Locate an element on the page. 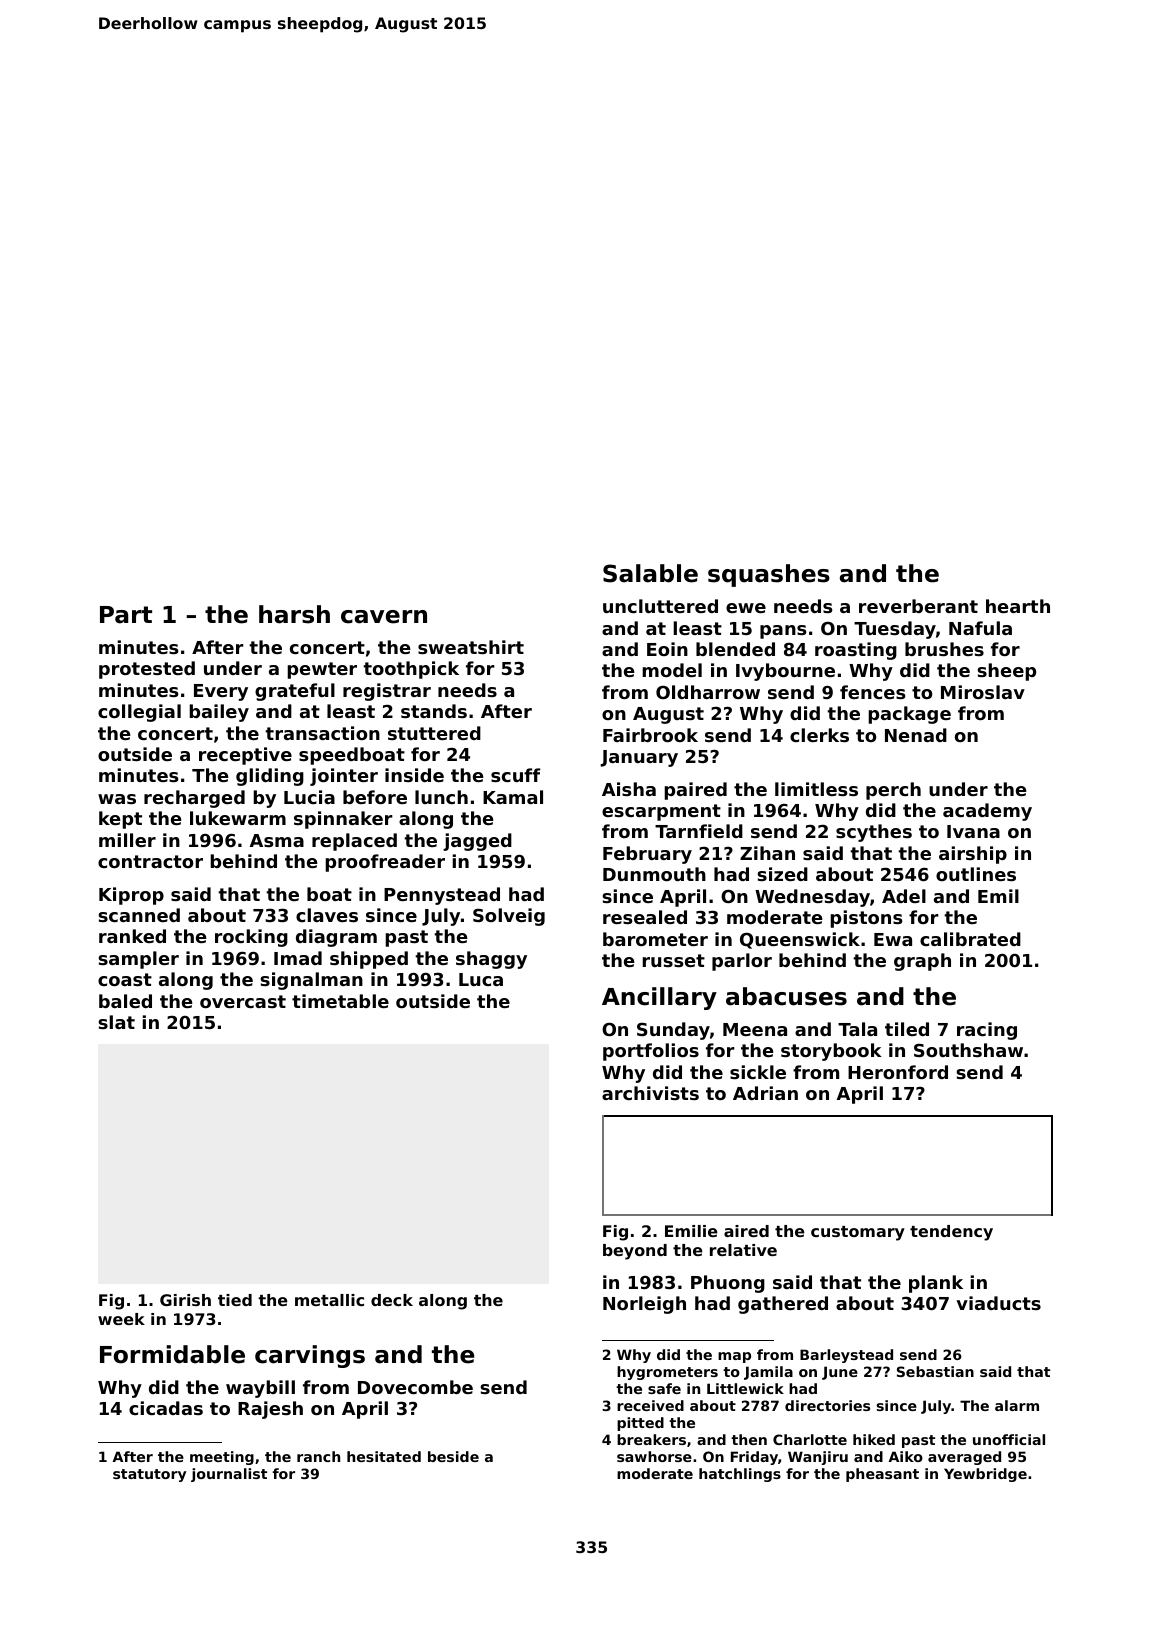 This page has width=1151, height=1628. pheasant is located at coordinates (882, 1475).
